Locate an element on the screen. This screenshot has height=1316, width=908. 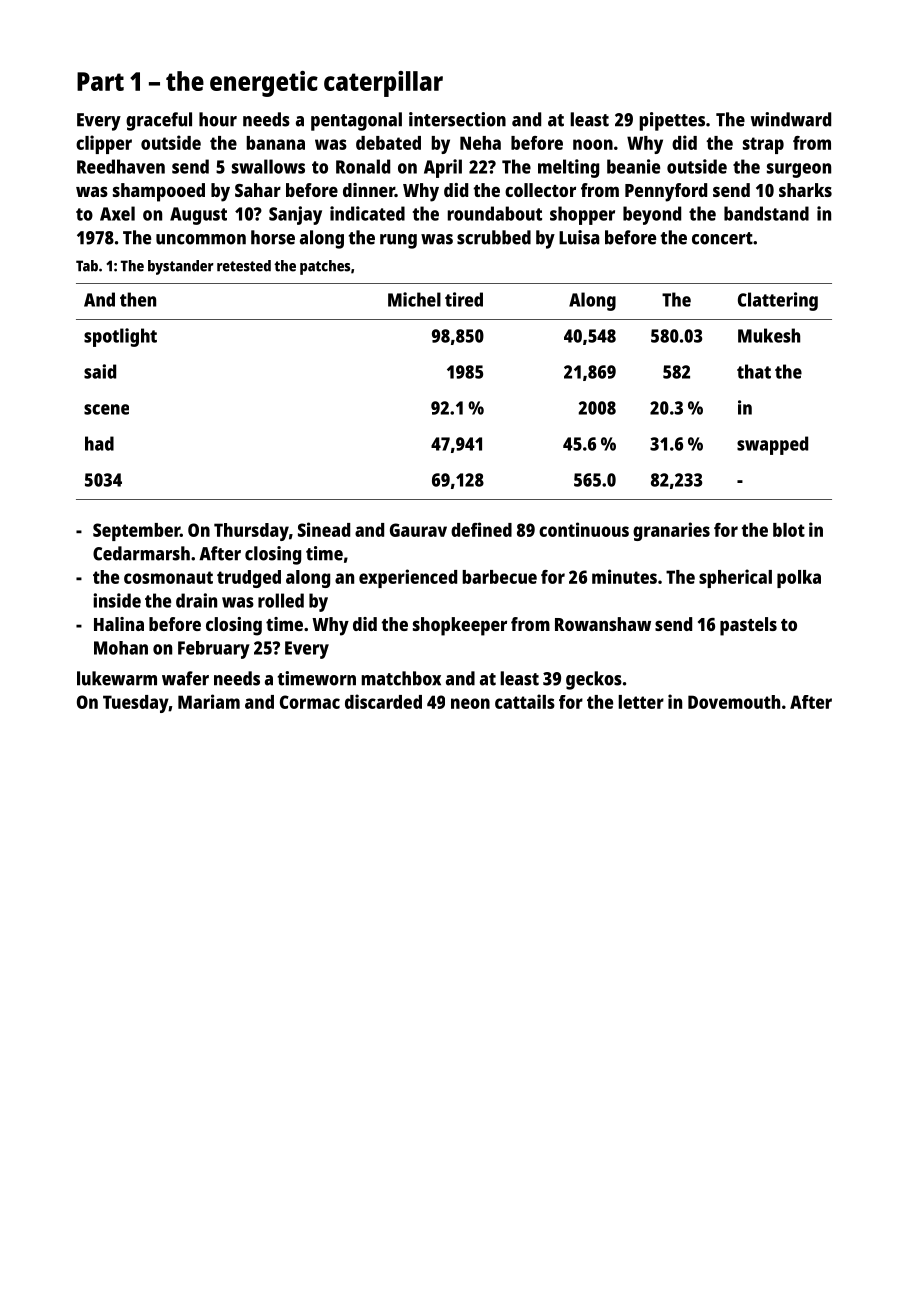
that is located at coordinates (754, 371).
